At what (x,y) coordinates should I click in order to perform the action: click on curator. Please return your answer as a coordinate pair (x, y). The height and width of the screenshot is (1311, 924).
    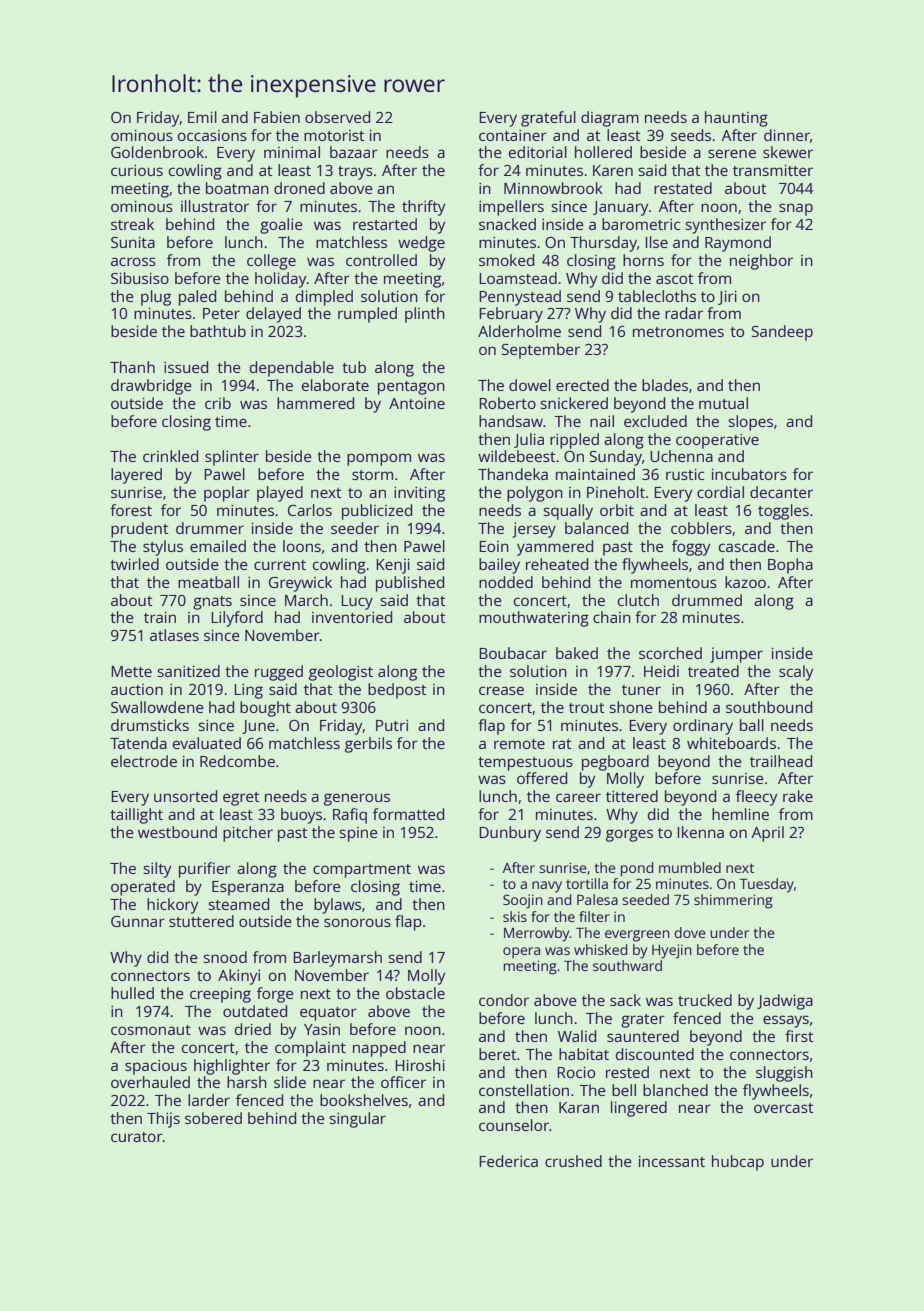
    Looking at the image, I should click on (137, 1137).
